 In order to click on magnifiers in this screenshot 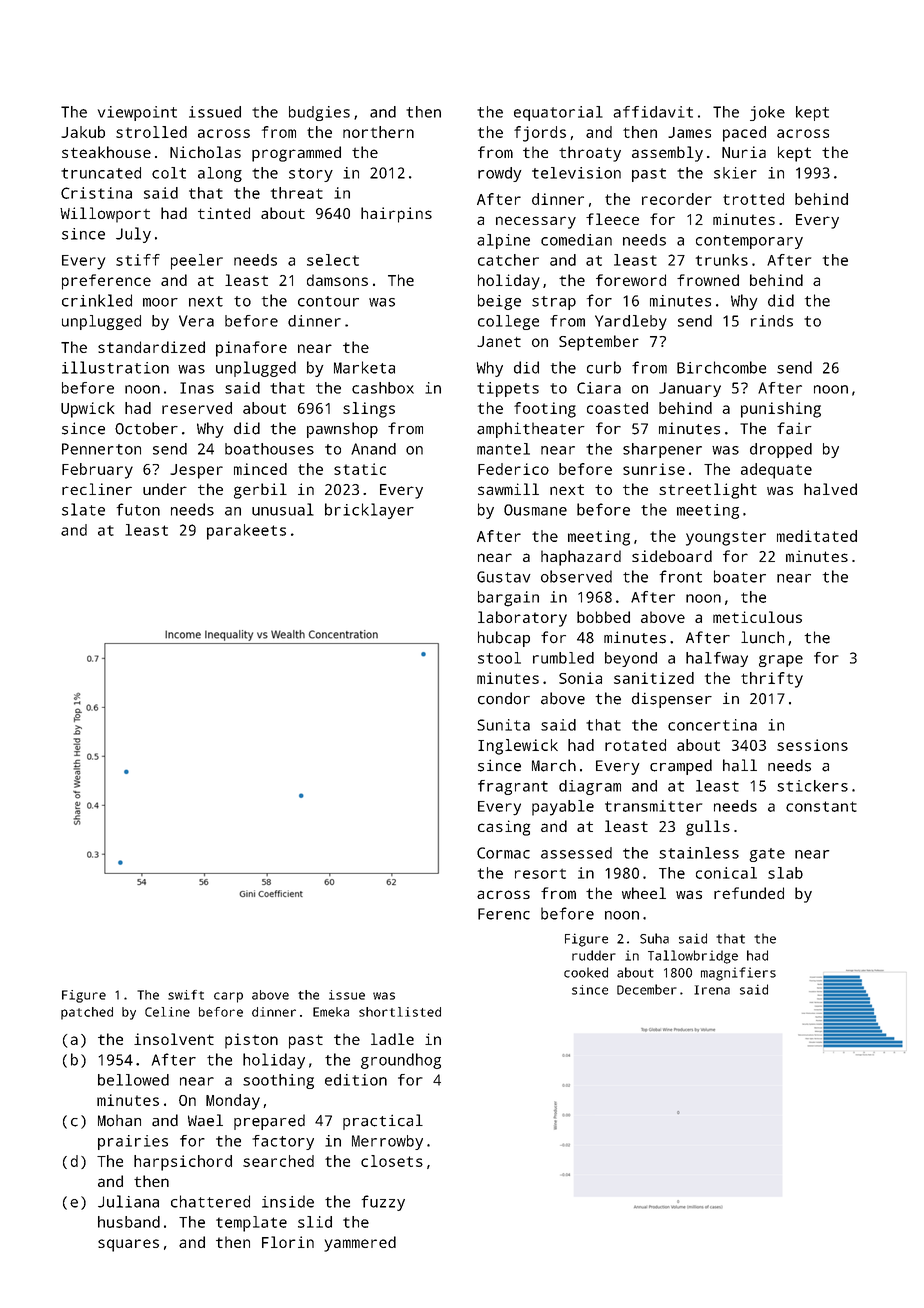, I will do `click(738, 974)`.
